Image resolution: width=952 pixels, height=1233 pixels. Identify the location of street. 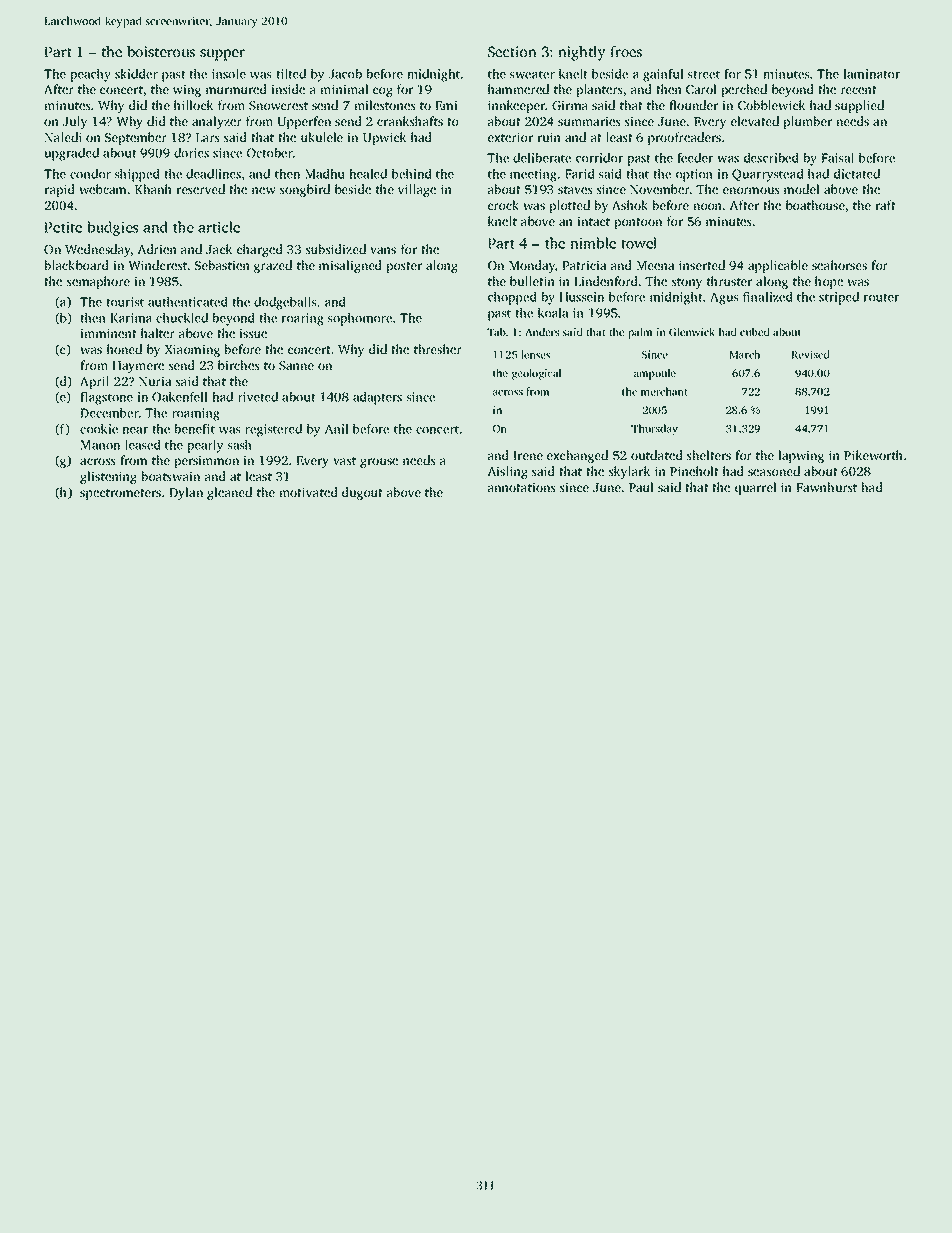
(704, 74).
